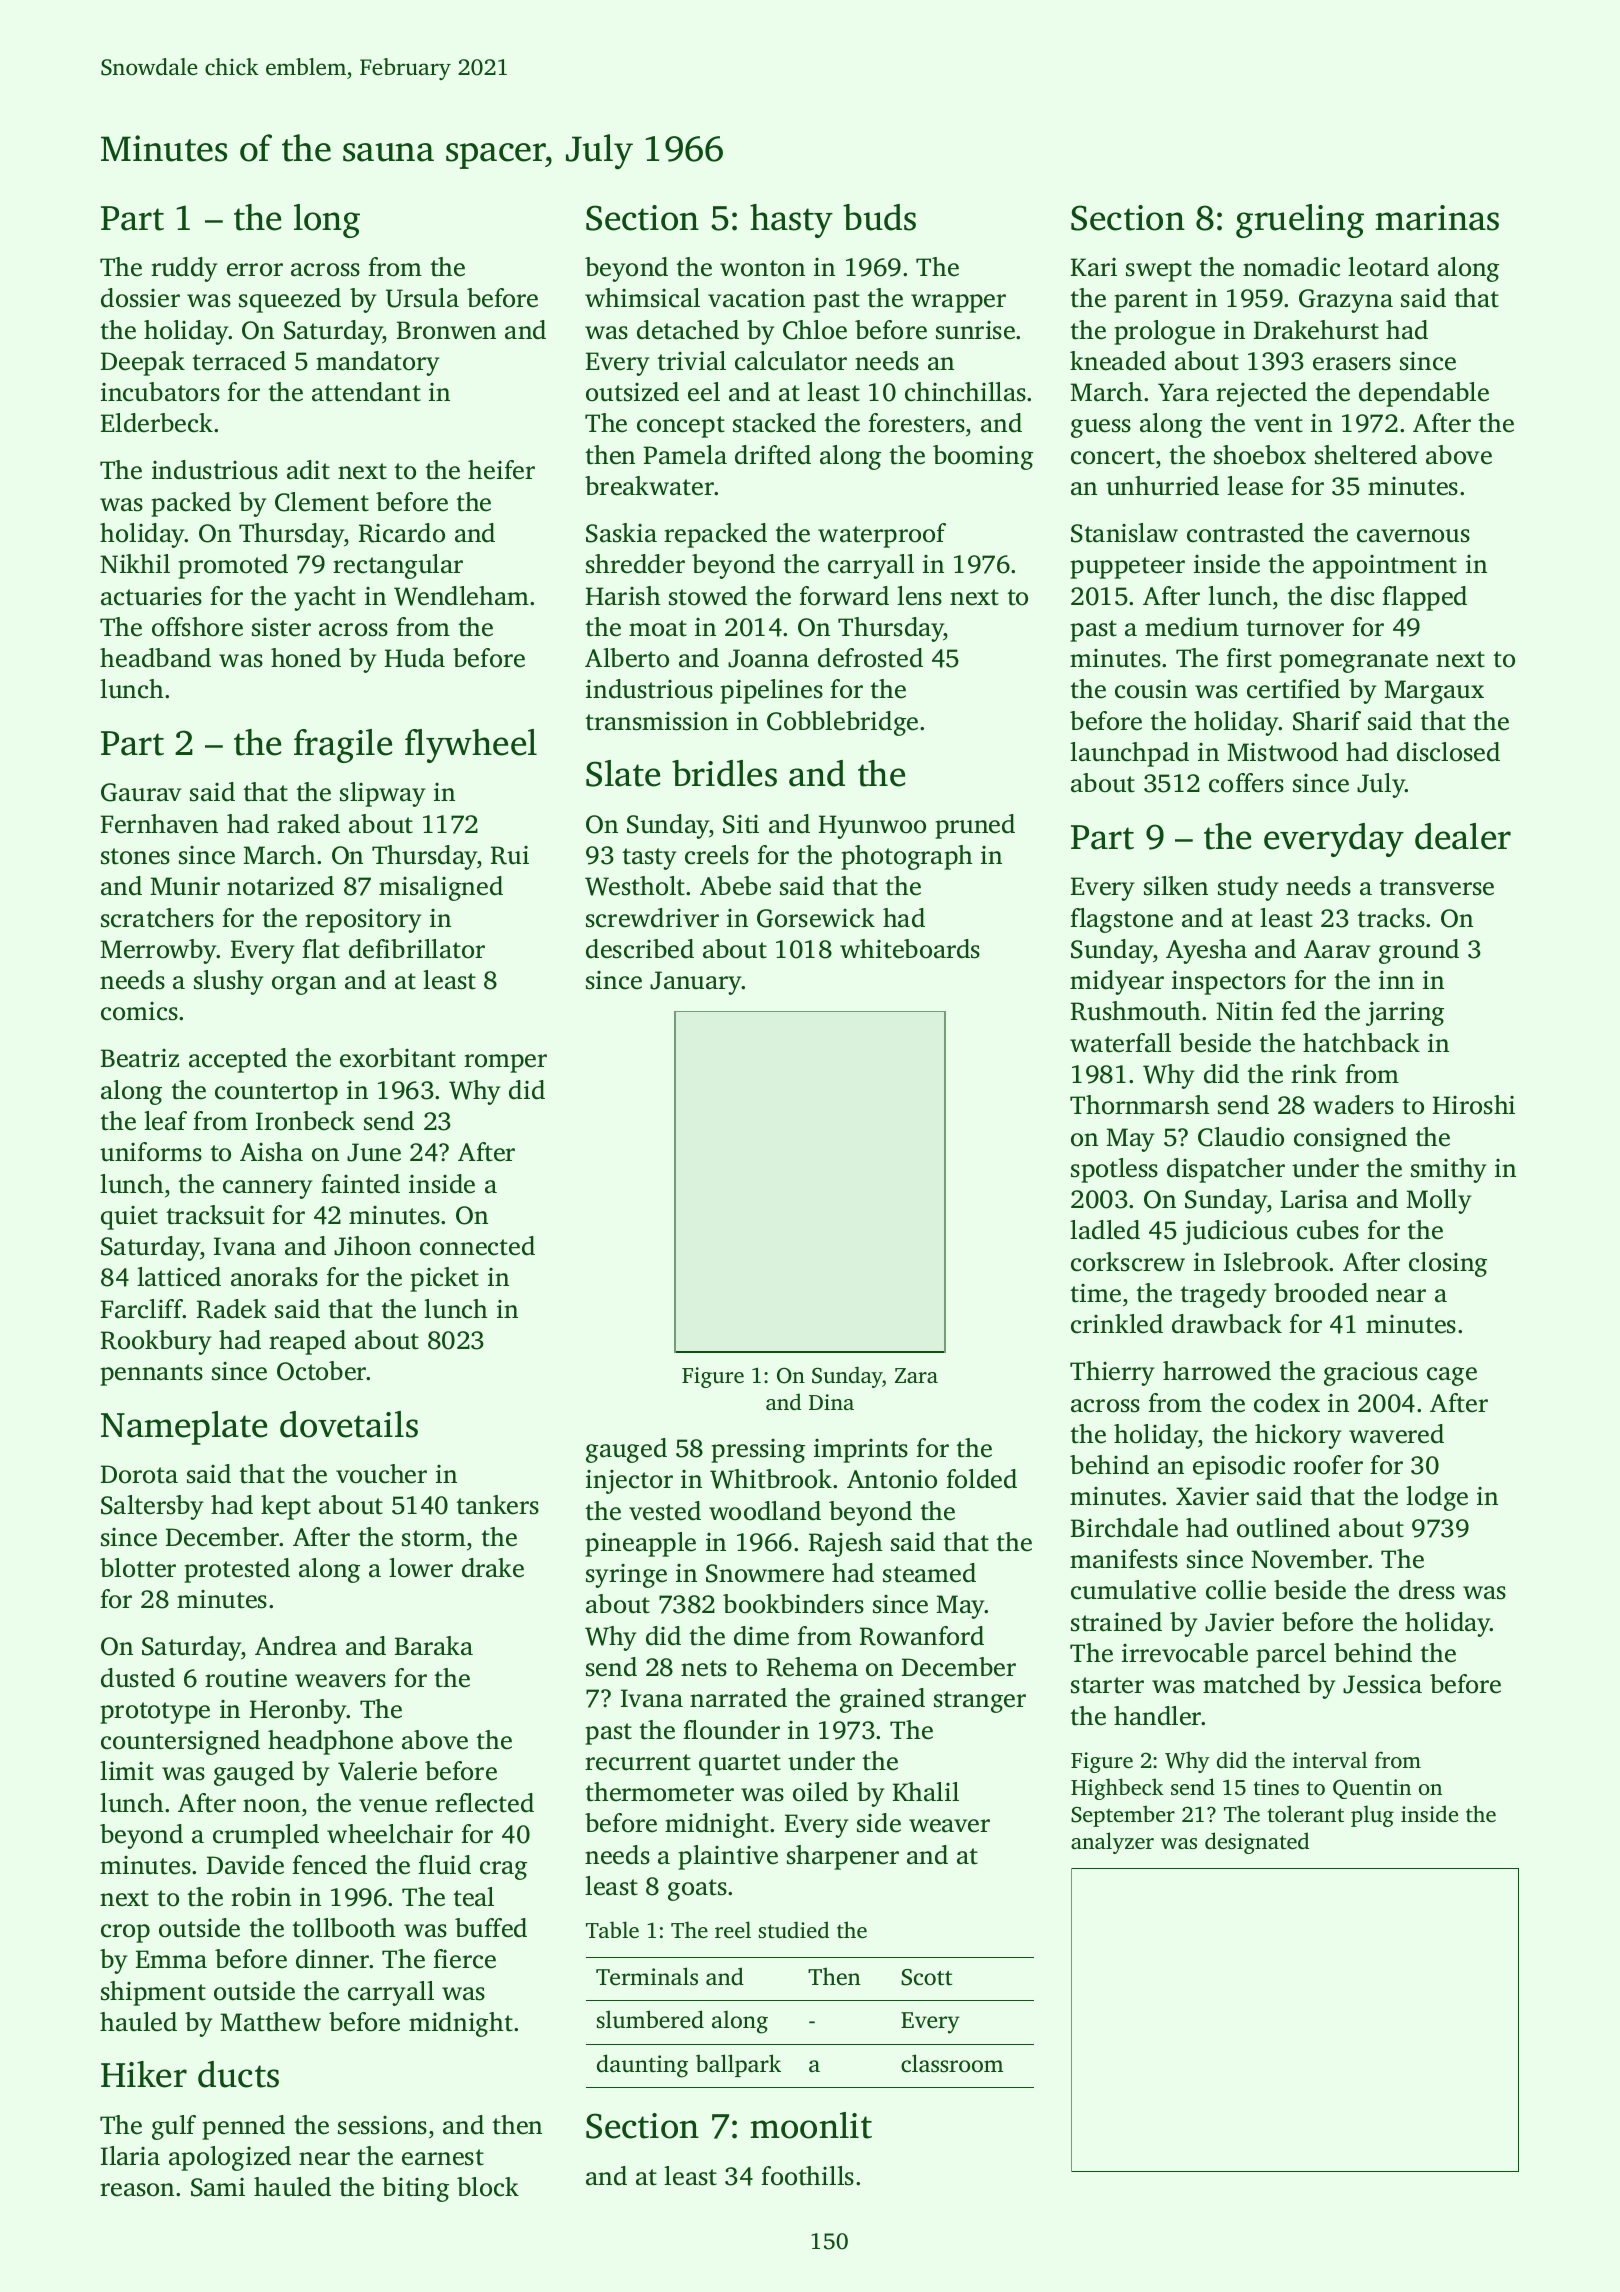  I want to click on romper, so click(505, 1063).
